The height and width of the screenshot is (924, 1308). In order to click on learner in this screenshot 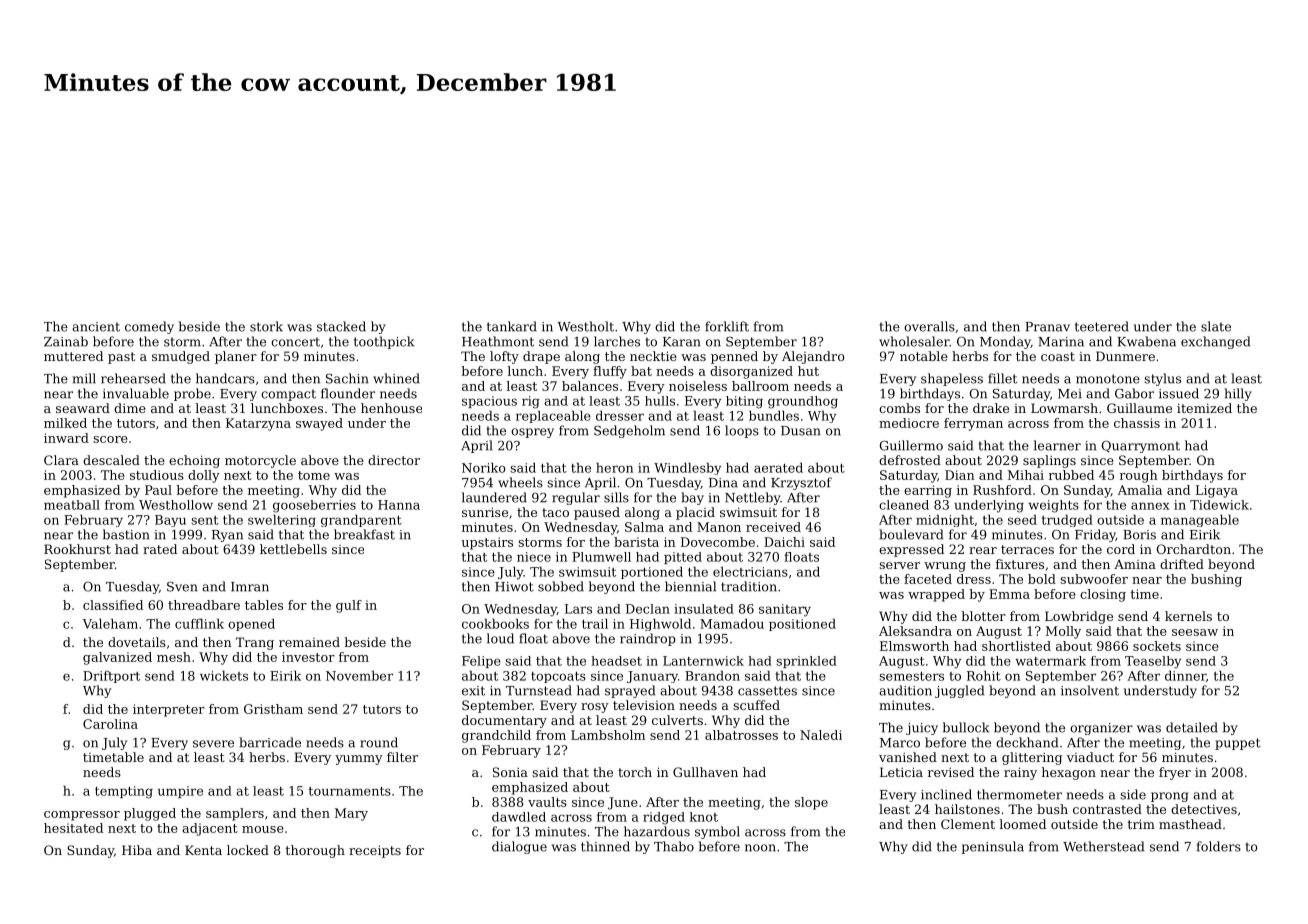, I will do `click(1057, 445)`.
